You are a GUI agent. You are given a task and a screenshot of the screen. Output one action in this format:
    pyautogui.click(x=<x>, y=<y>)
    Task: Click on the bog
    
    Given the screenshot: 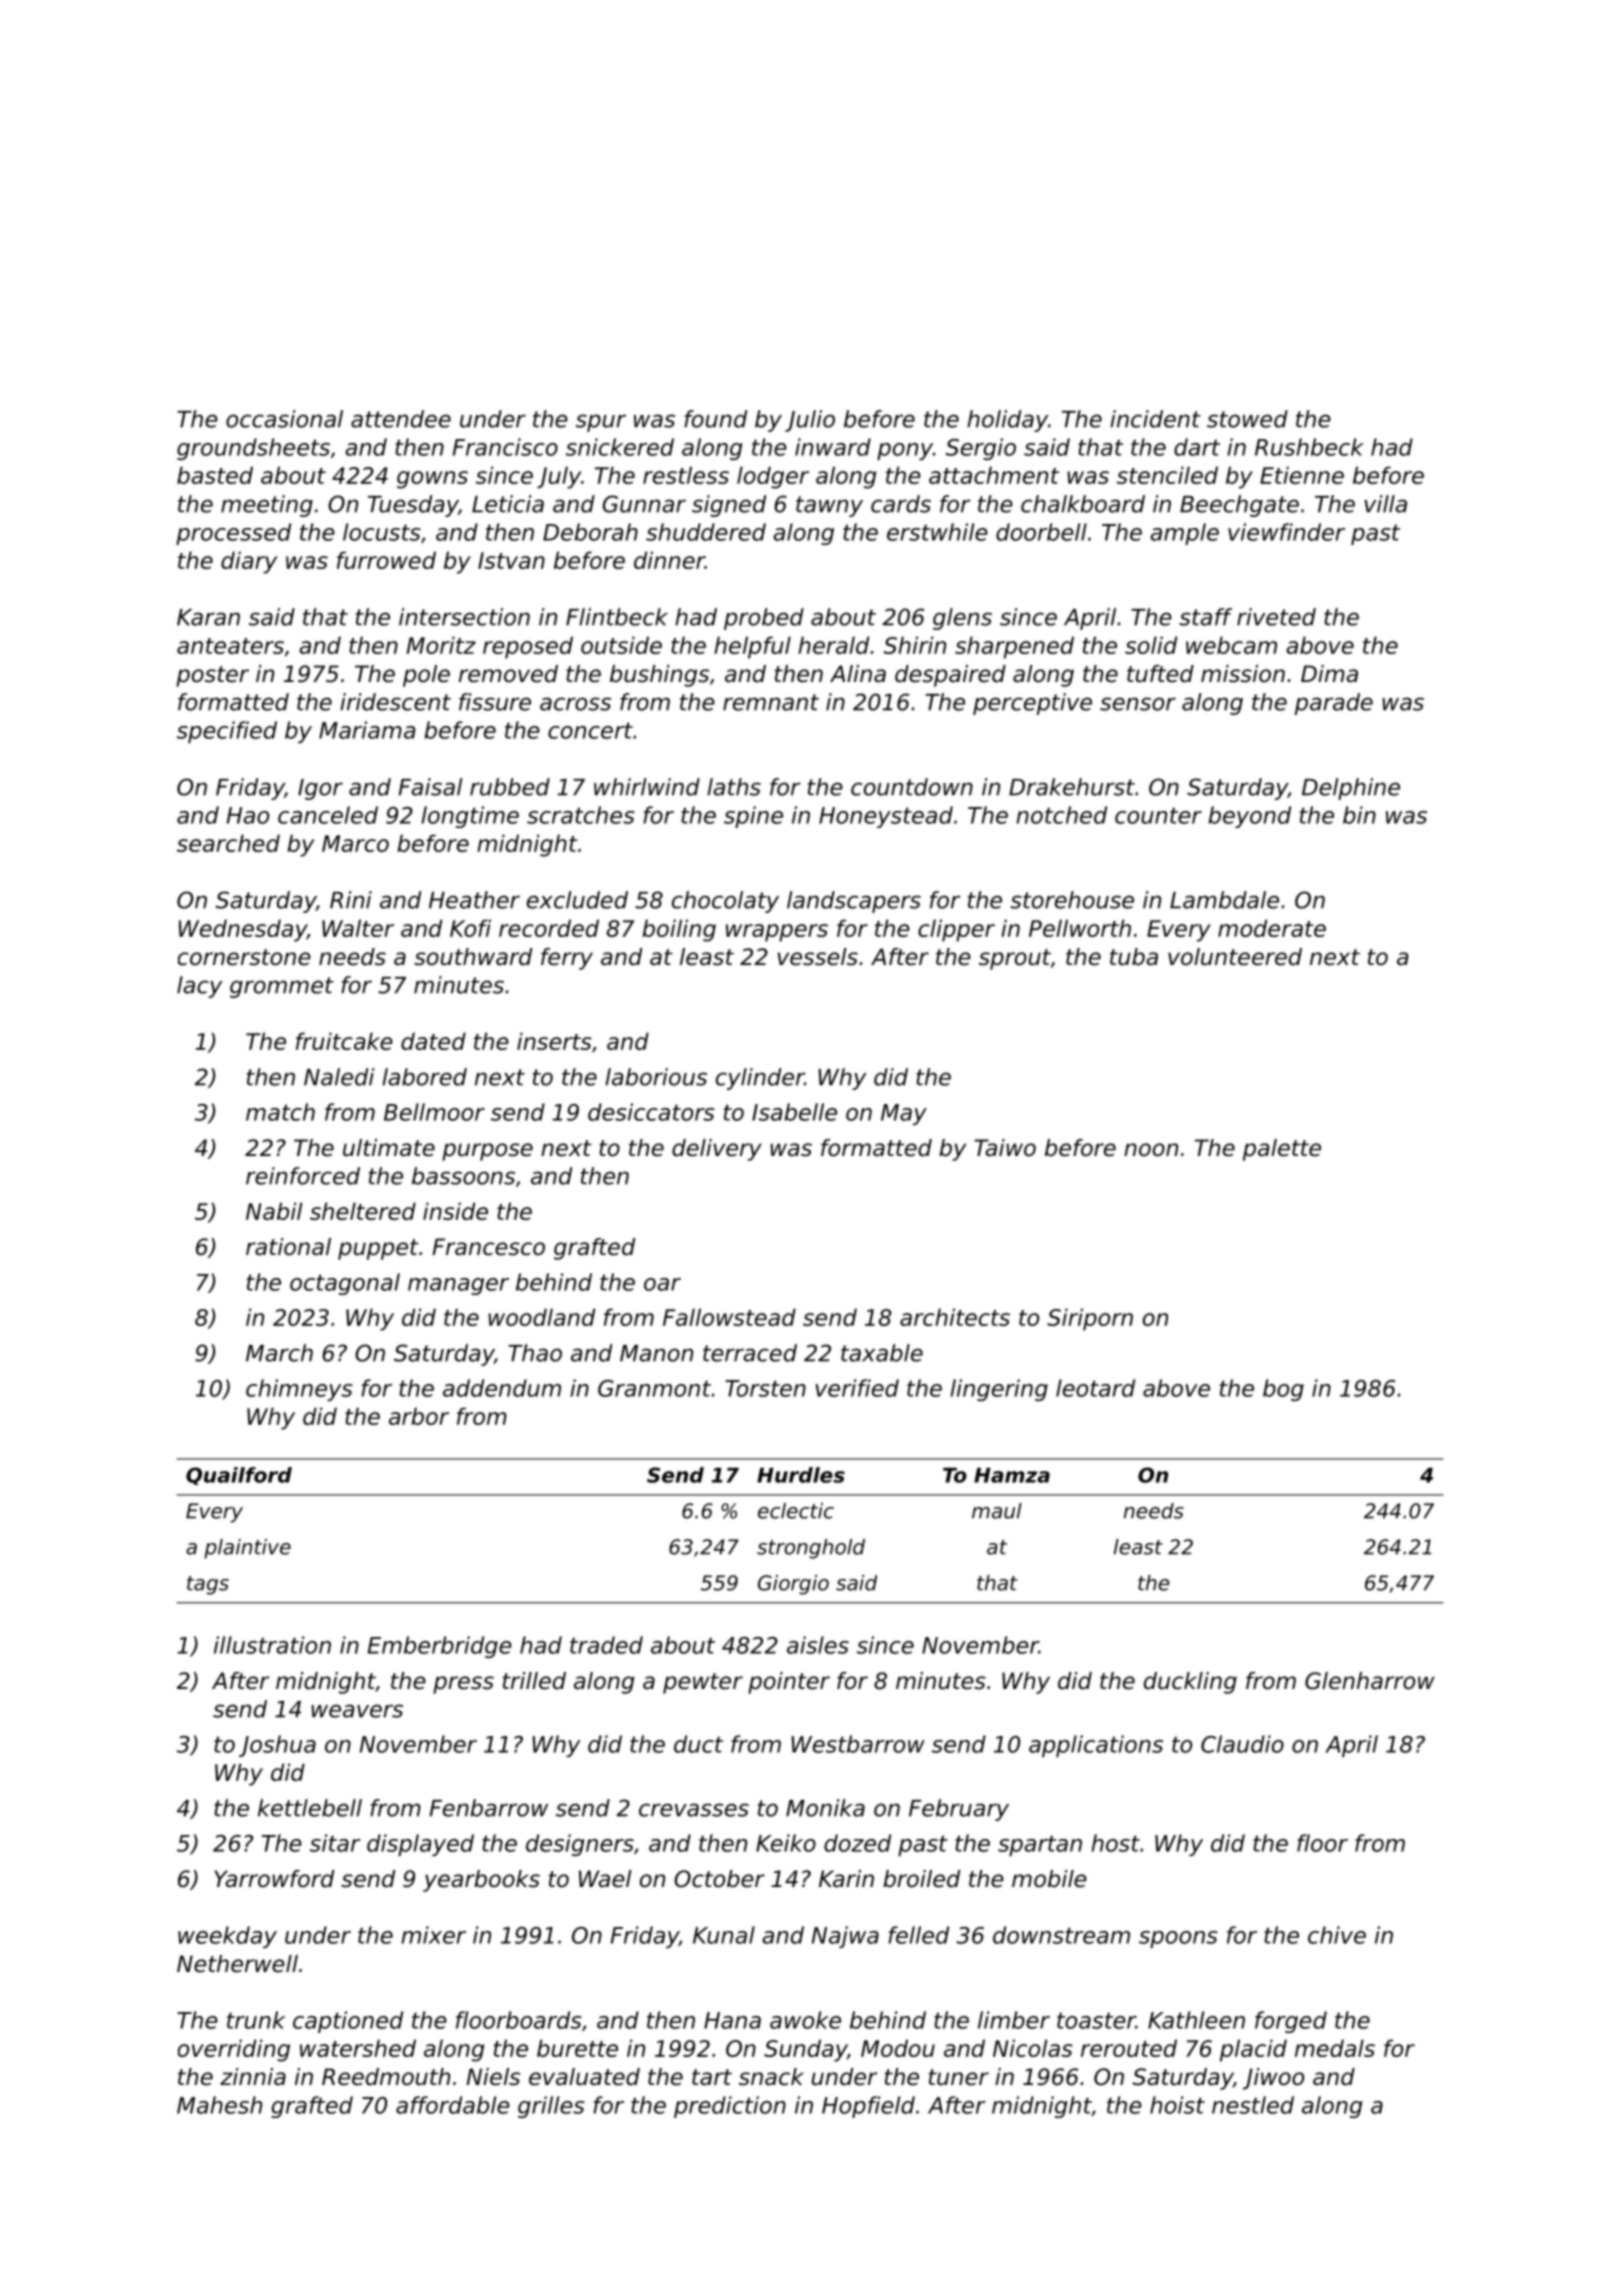 What is the action you would take?
    pyautogui.click(x=1283, y=1390)
